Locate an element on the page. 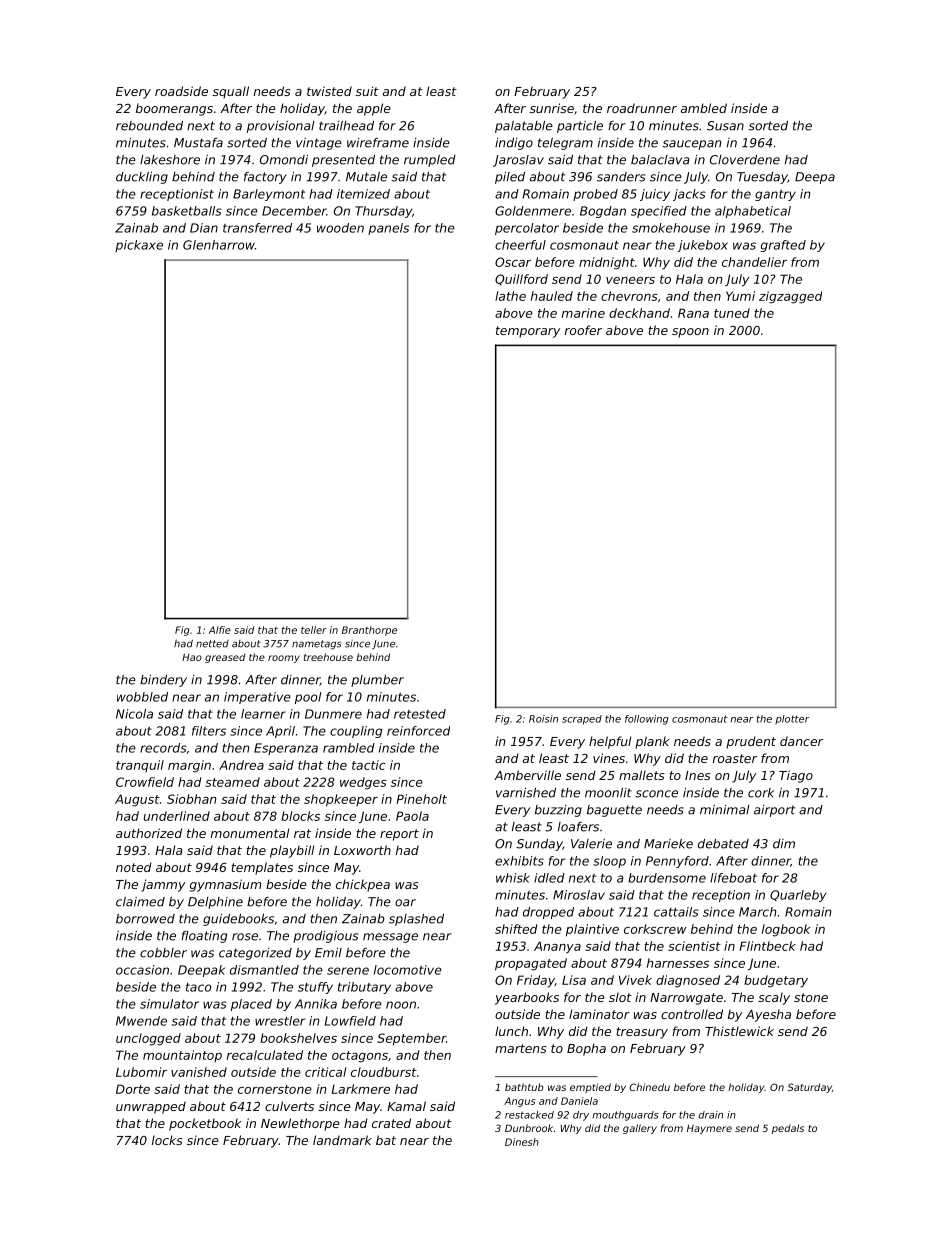 The width and height of the page is (952, 1233). plotter is located at coordinates (792, 720).
